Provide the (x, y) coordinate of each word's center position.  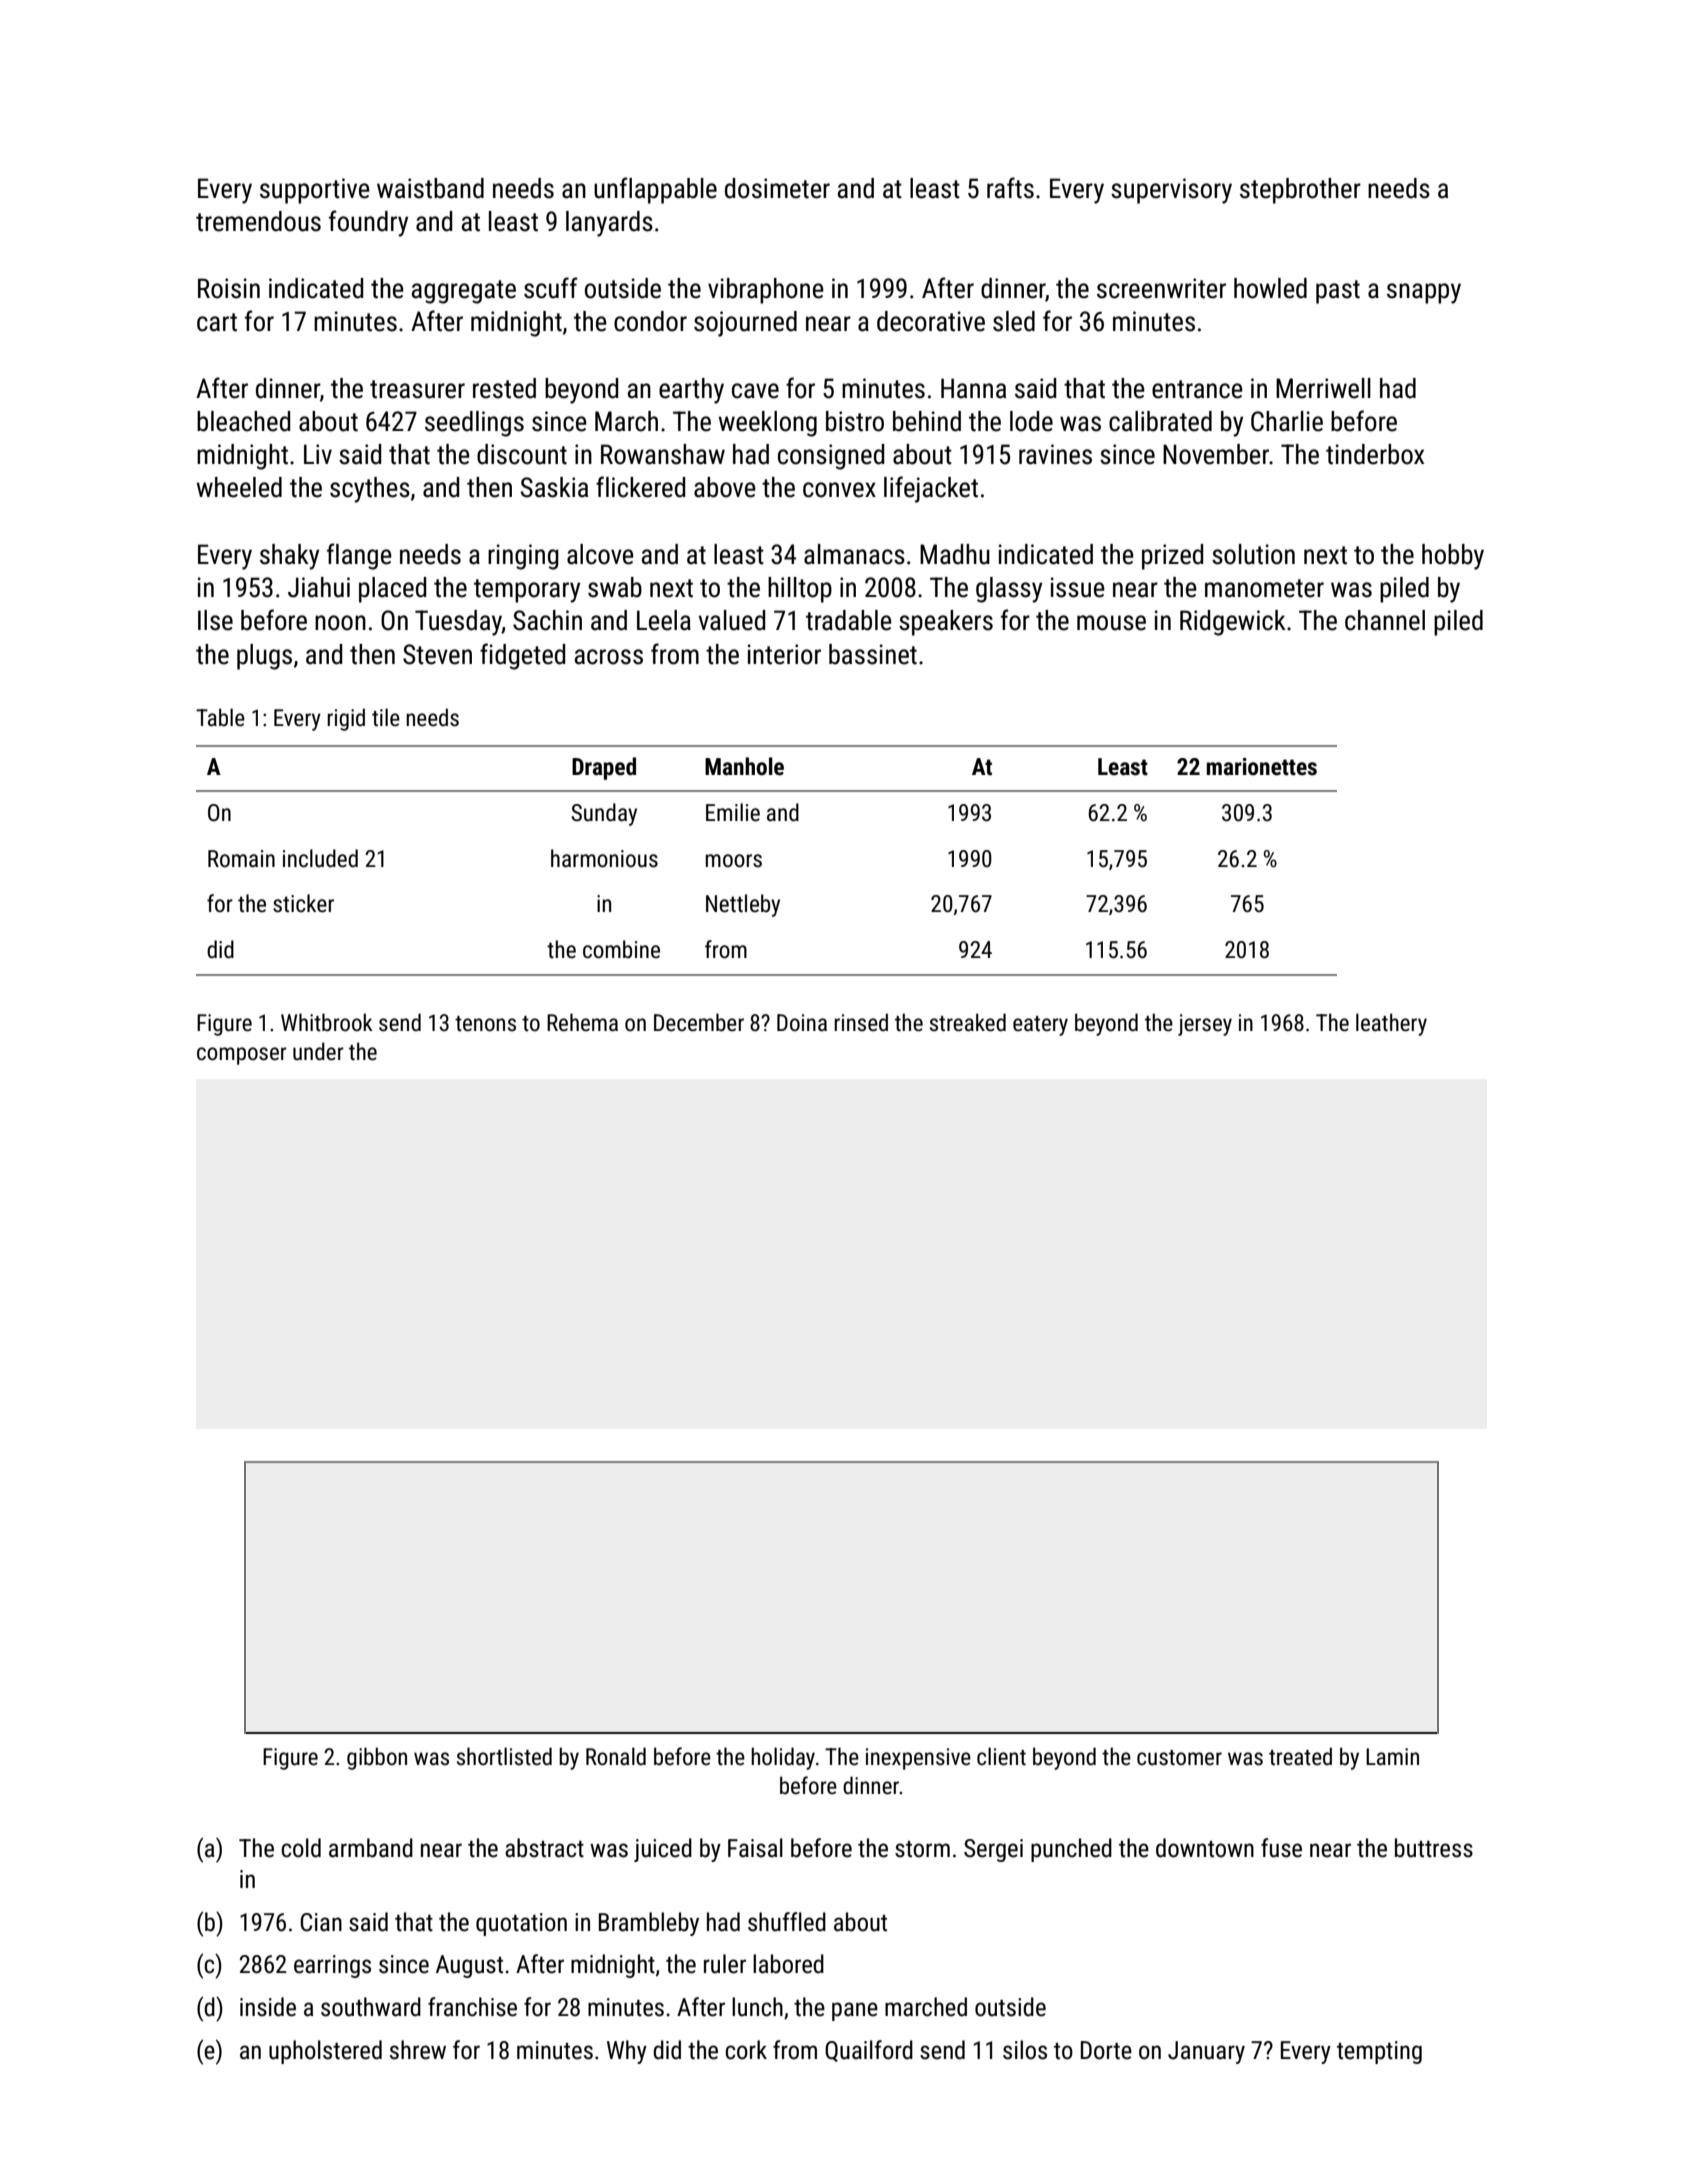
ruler (725, 1964)
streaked (968, 1022)
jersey (1205, 1025)
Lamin (1392, 1757)
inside (268, 2007)
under (318, 1051)
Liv (318, 454)
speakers (946, 623)
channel (1385, 620)
